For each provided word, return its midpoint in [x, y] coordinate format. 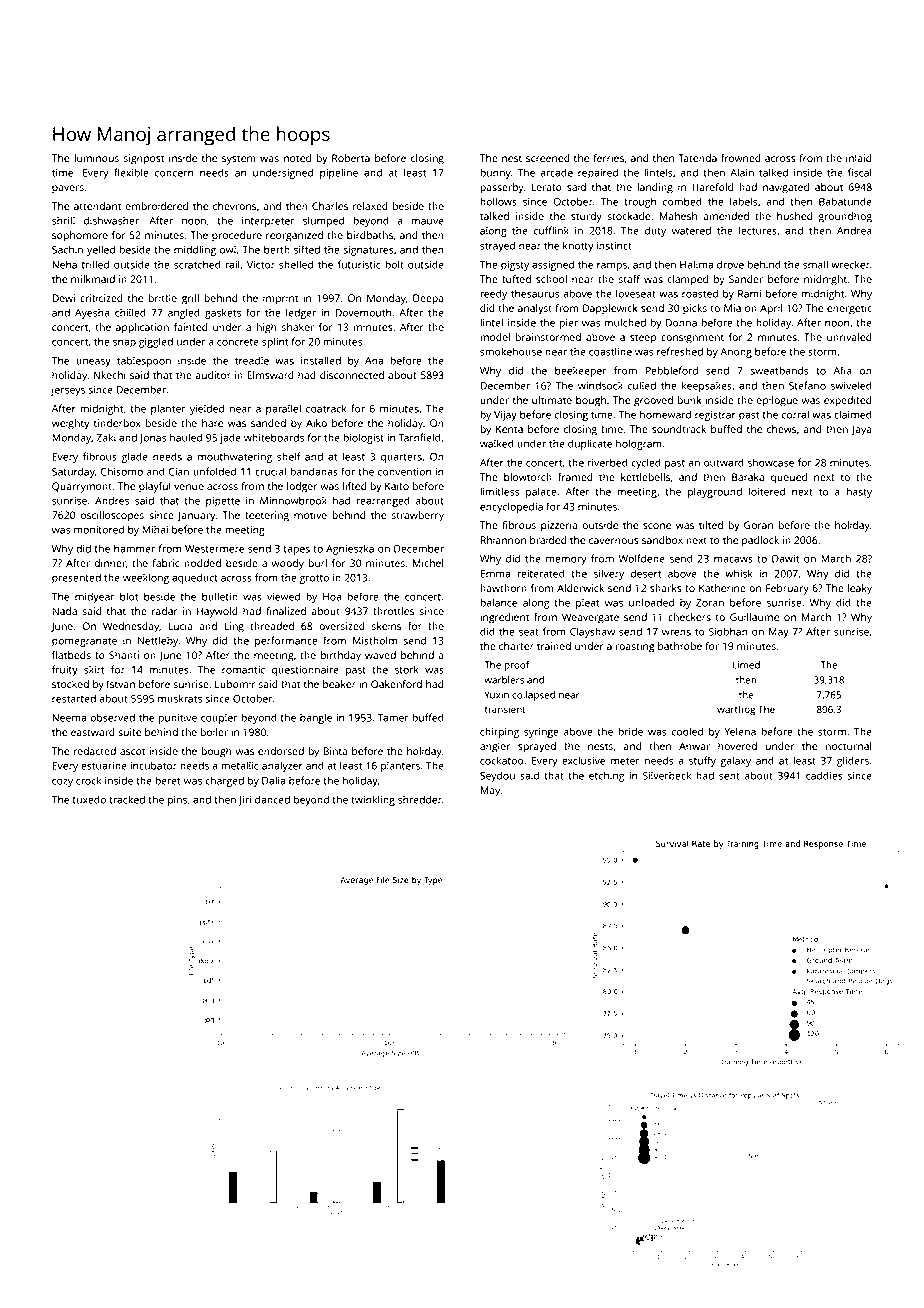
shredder [420, 799]
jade [230, 438]
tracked [127, 799]
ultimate [552, 400]
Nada [64, 611]
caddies [824, 775]
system [239, 160]
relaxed [370, 206]
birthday [341, 656]
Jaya [862, 430]
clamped [687, 280]
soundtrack [679, 429]
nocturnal [849, 746]
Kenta [509, 429]
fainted [191, 327]
